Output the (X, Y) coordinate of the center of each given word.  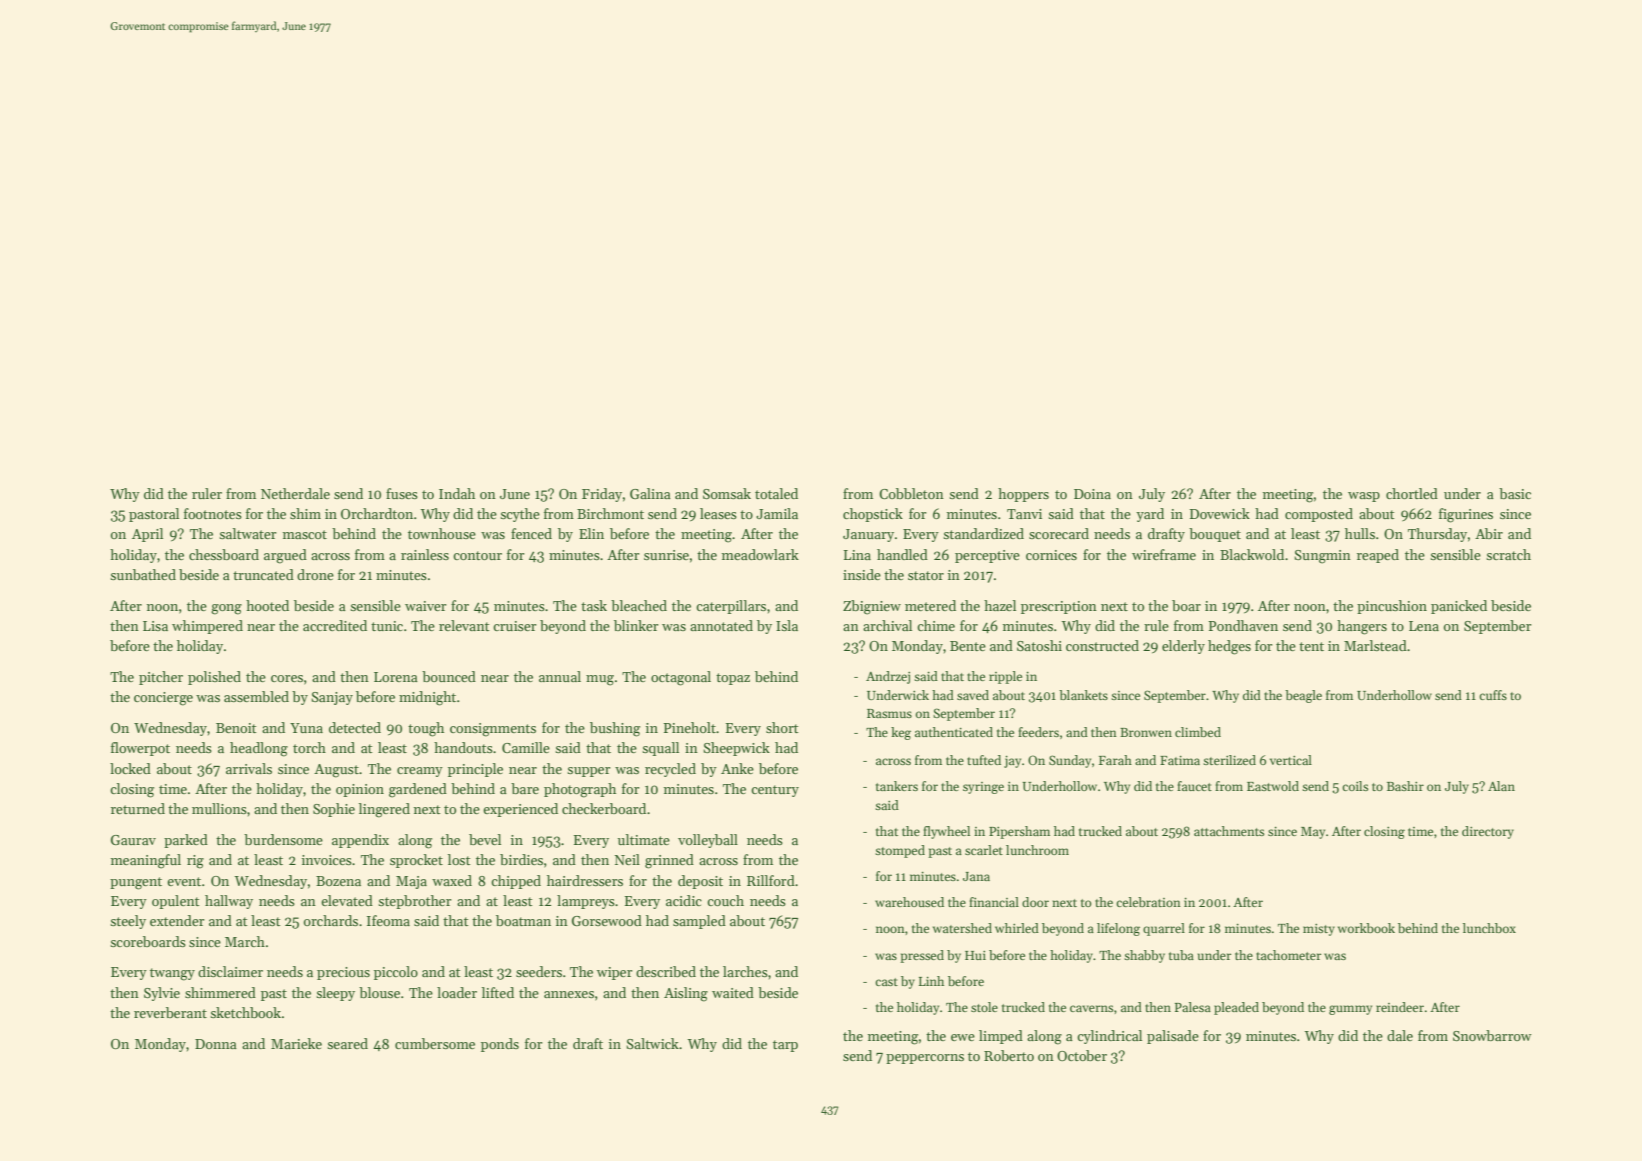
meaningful (146, 861)
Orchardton (377, 513)
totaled (776, 493)
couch (725, 900)
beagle (1303, 696)
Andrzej (888, 677)
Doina (1092, 494)
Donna (216, 1044)
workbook (1366, 928)
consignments (493, 730)
